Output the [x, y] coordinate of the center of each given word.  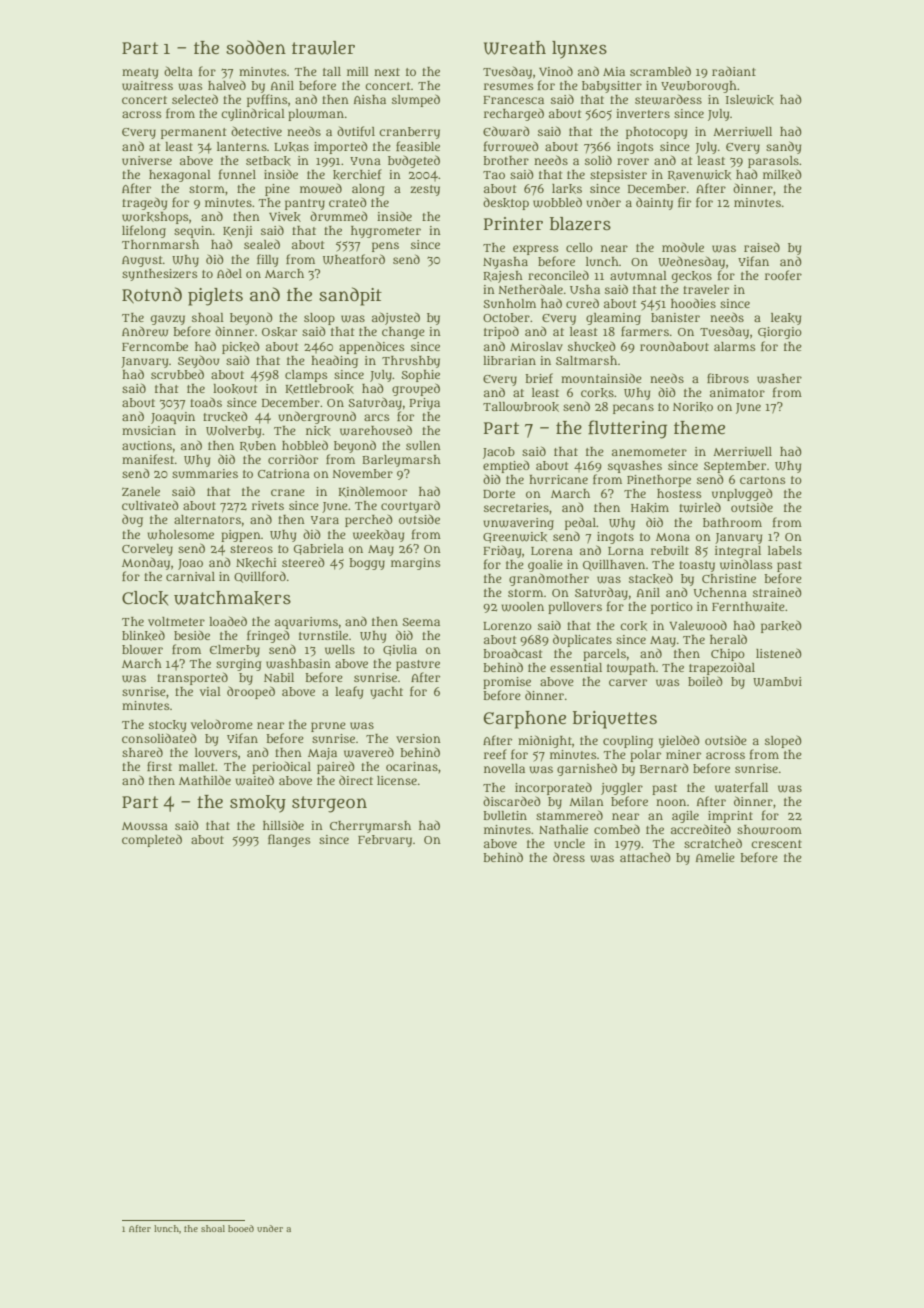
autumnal [638, 275]
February [385, 841]
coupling [628, 742]
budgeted [414, 161]
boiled [705, 681]
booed [241, 1228]
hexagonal [180, 176]
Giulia [400, 650]
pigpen [241, 536]
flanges [289, 840]
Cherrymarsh [370, 827]
